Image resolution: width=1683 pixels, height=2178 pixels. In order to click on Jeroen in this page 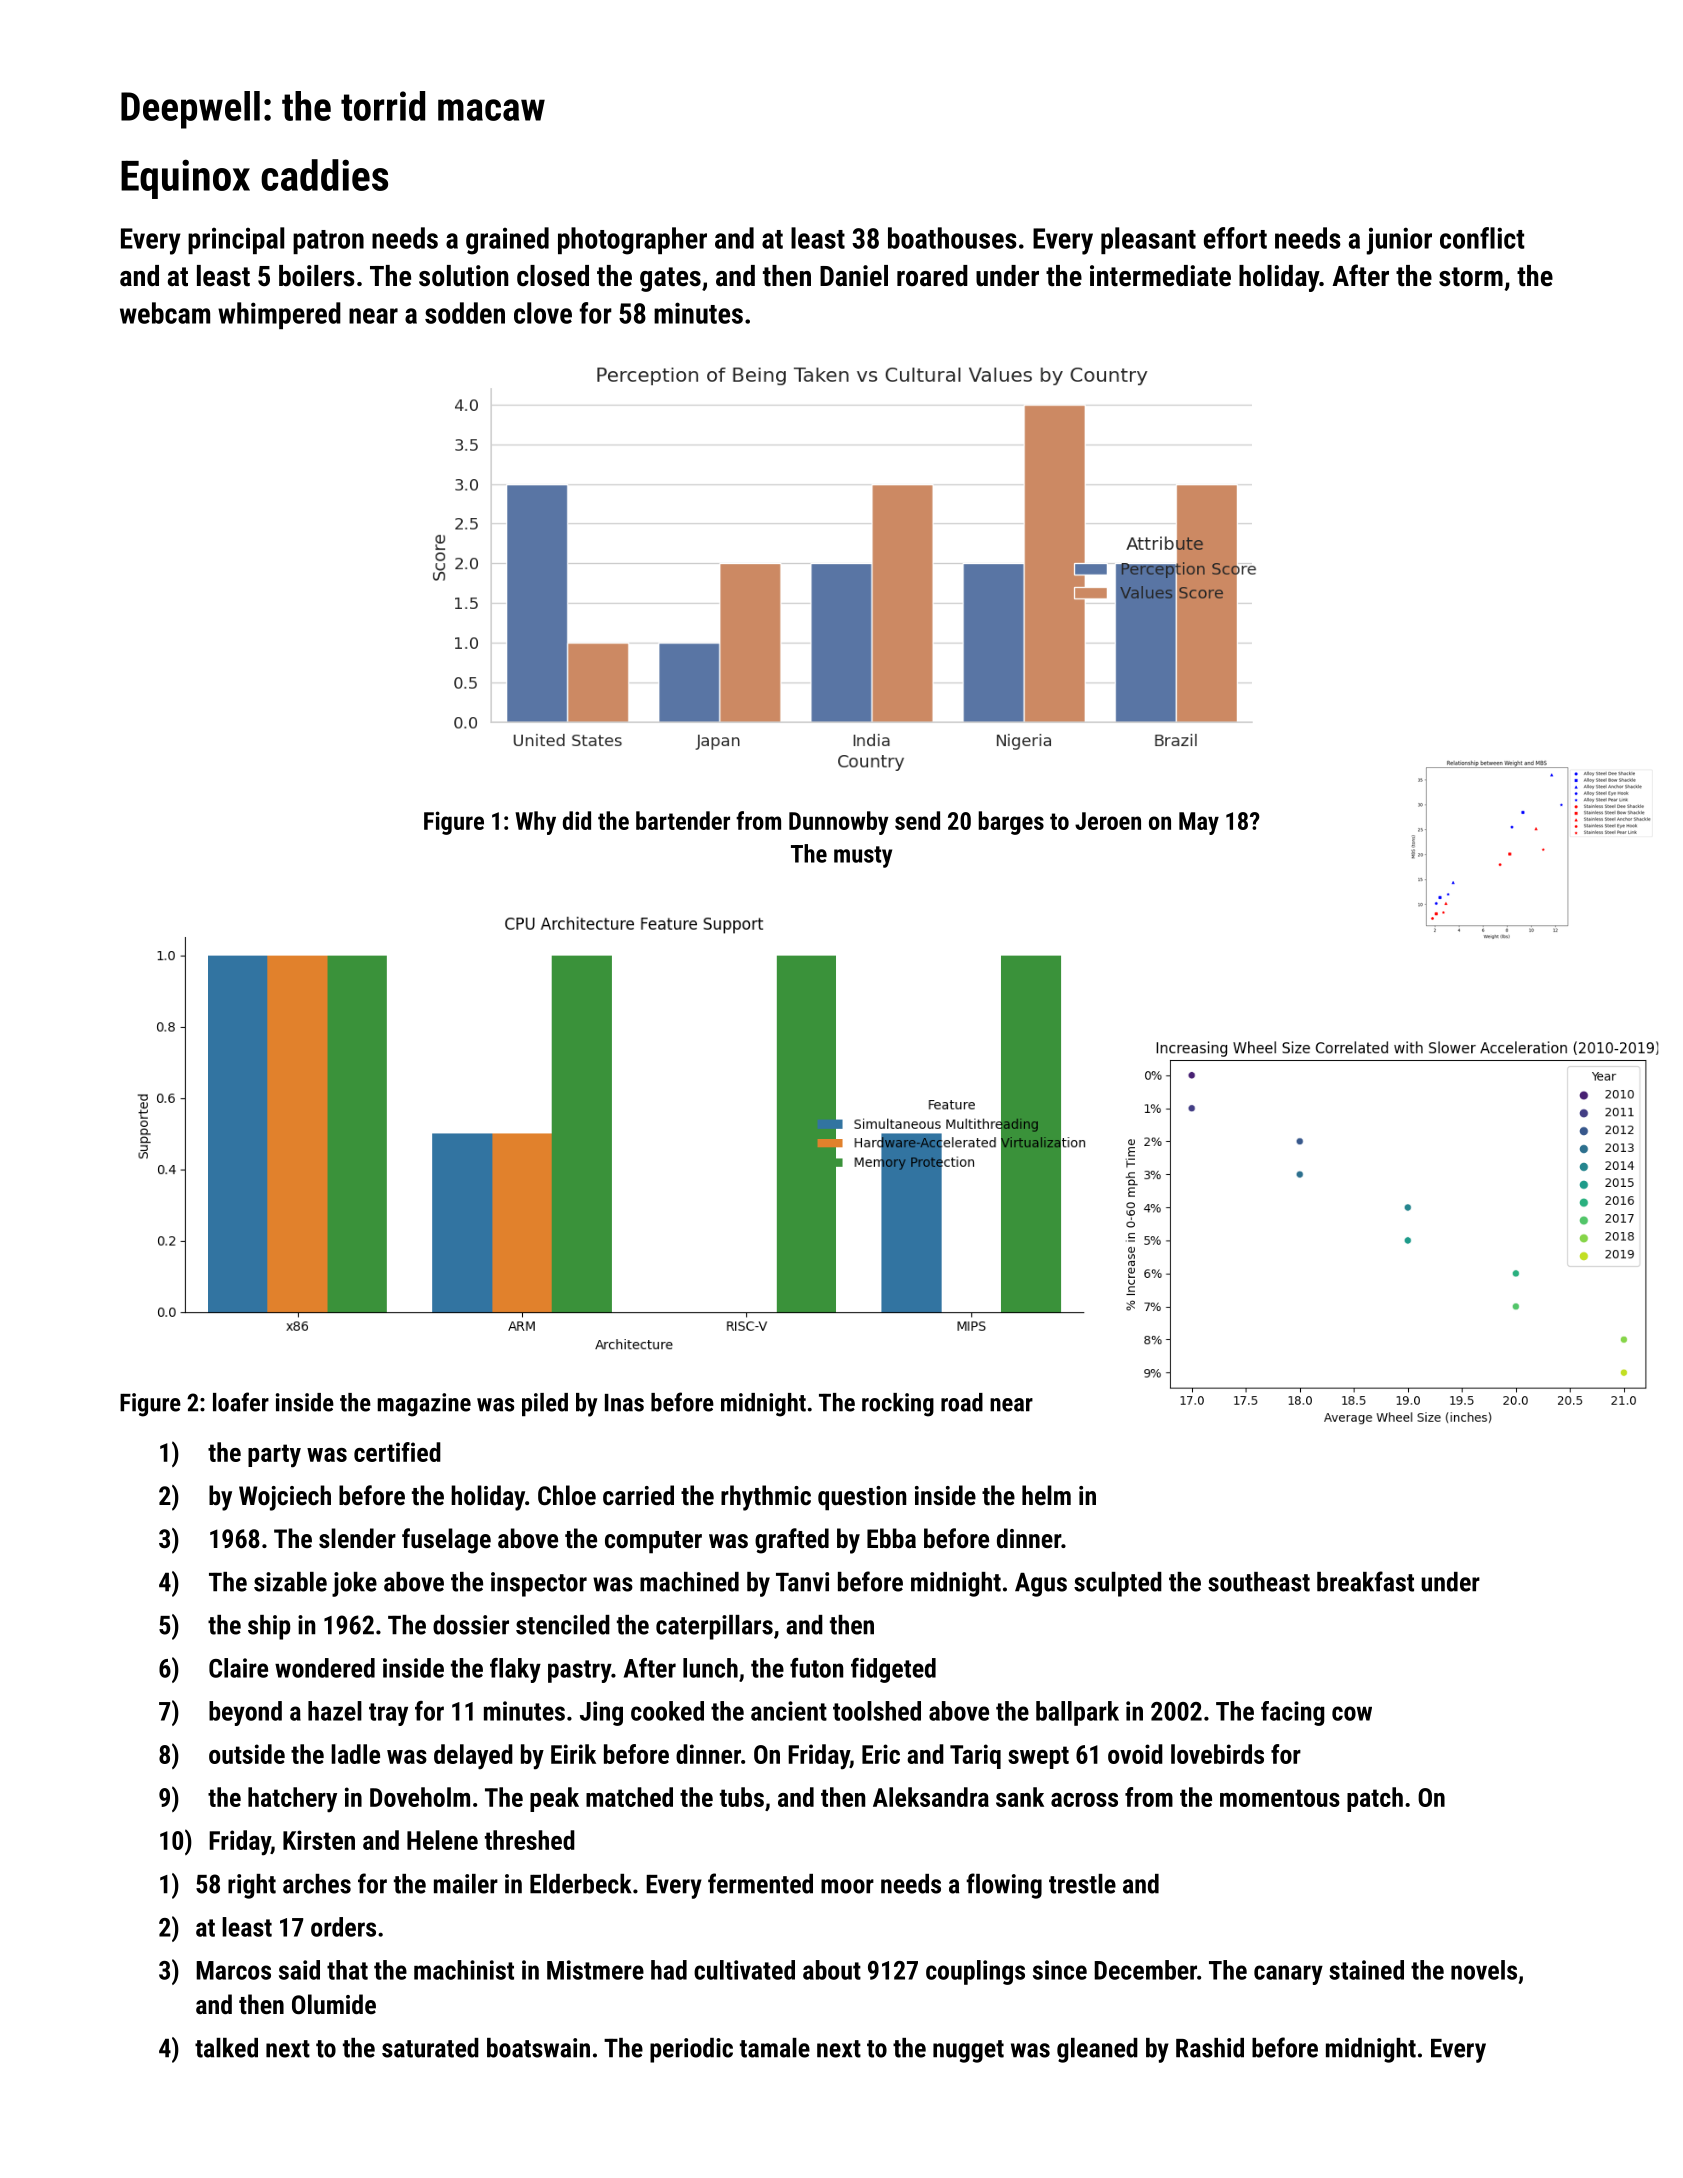, I will do `click(1108, 821)`.
